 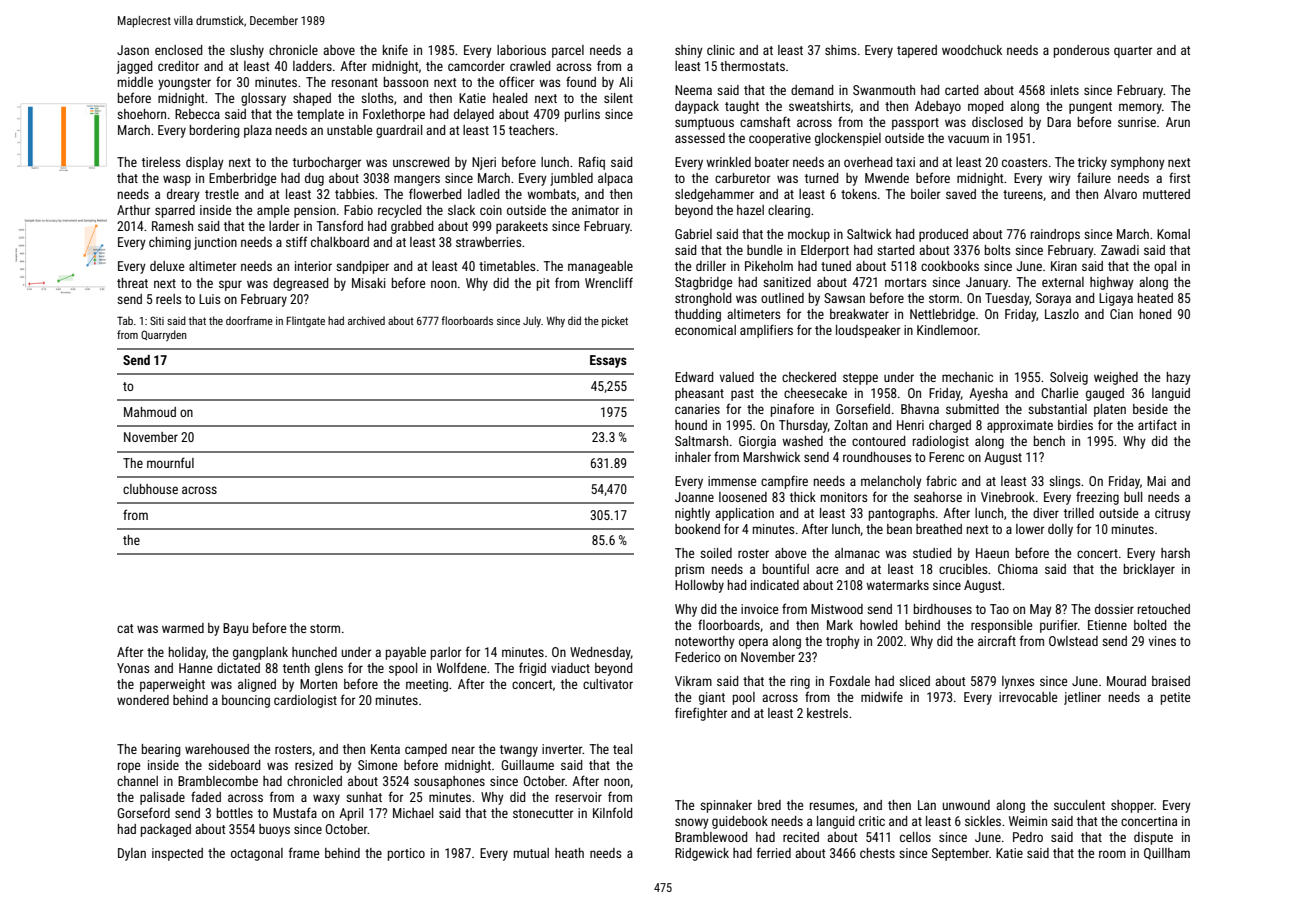 What do you see at coordinates (905, 162) in the screenshot?
I see `taxi` at bounding box center [905, 162].
